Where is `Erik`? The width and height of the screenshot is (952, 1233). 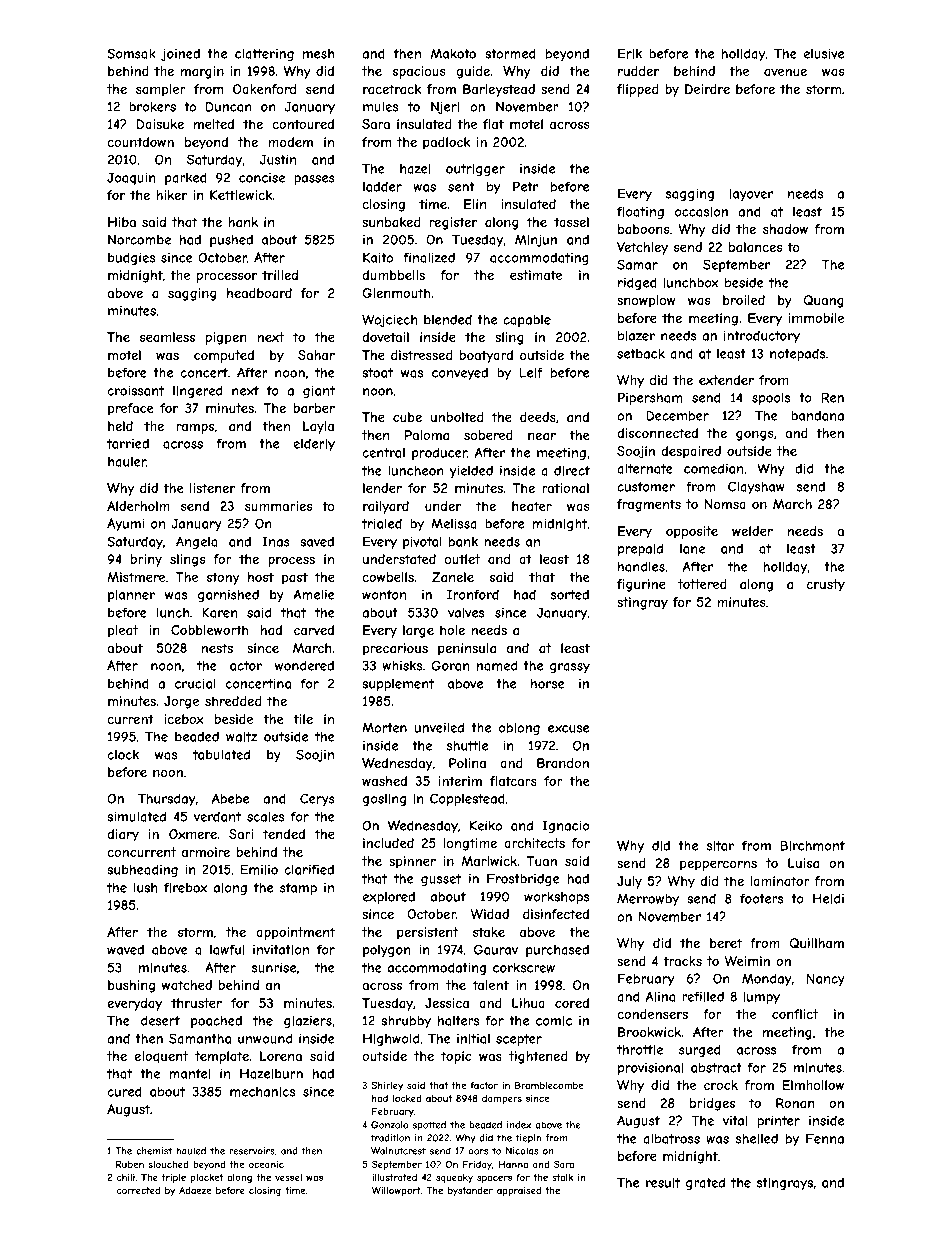 Erik is located at coordinates (630, 53).
